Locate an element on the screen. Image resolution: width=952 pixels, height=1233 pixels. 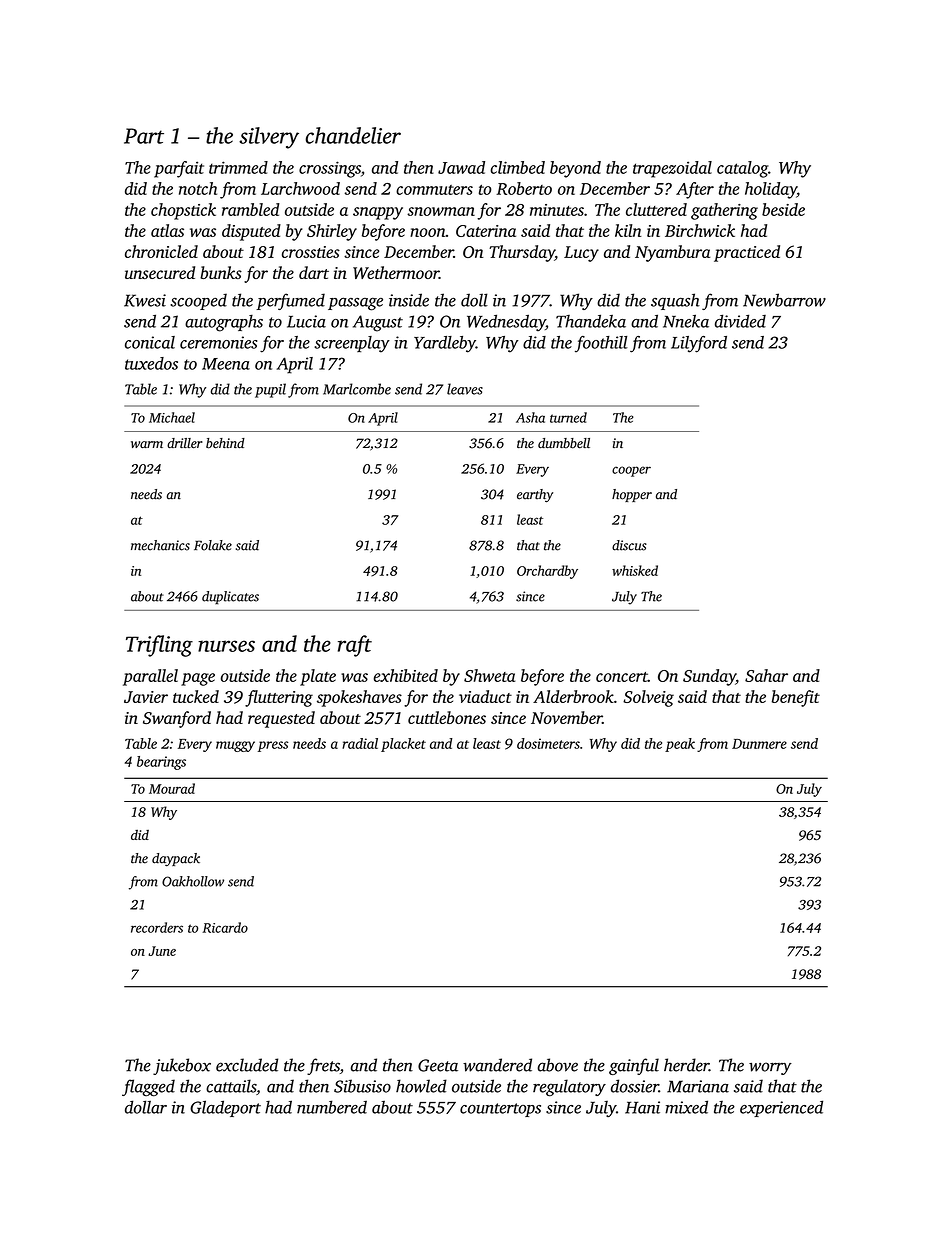
catalog is located at coordinates (742, 169).
